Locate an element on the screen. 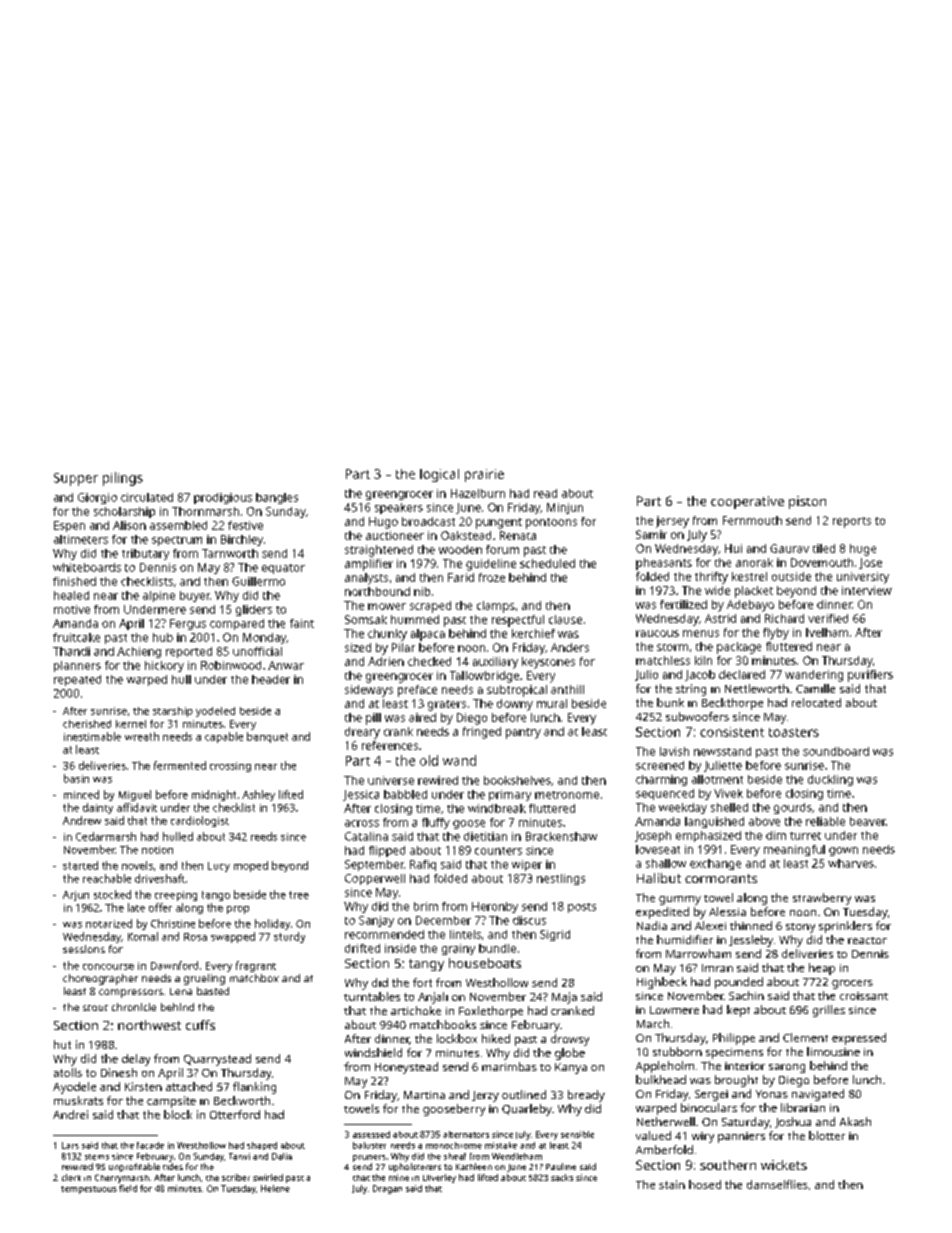 This screenshot has width=952, height=1233. outlined is located at coordinates (524, 1094).
